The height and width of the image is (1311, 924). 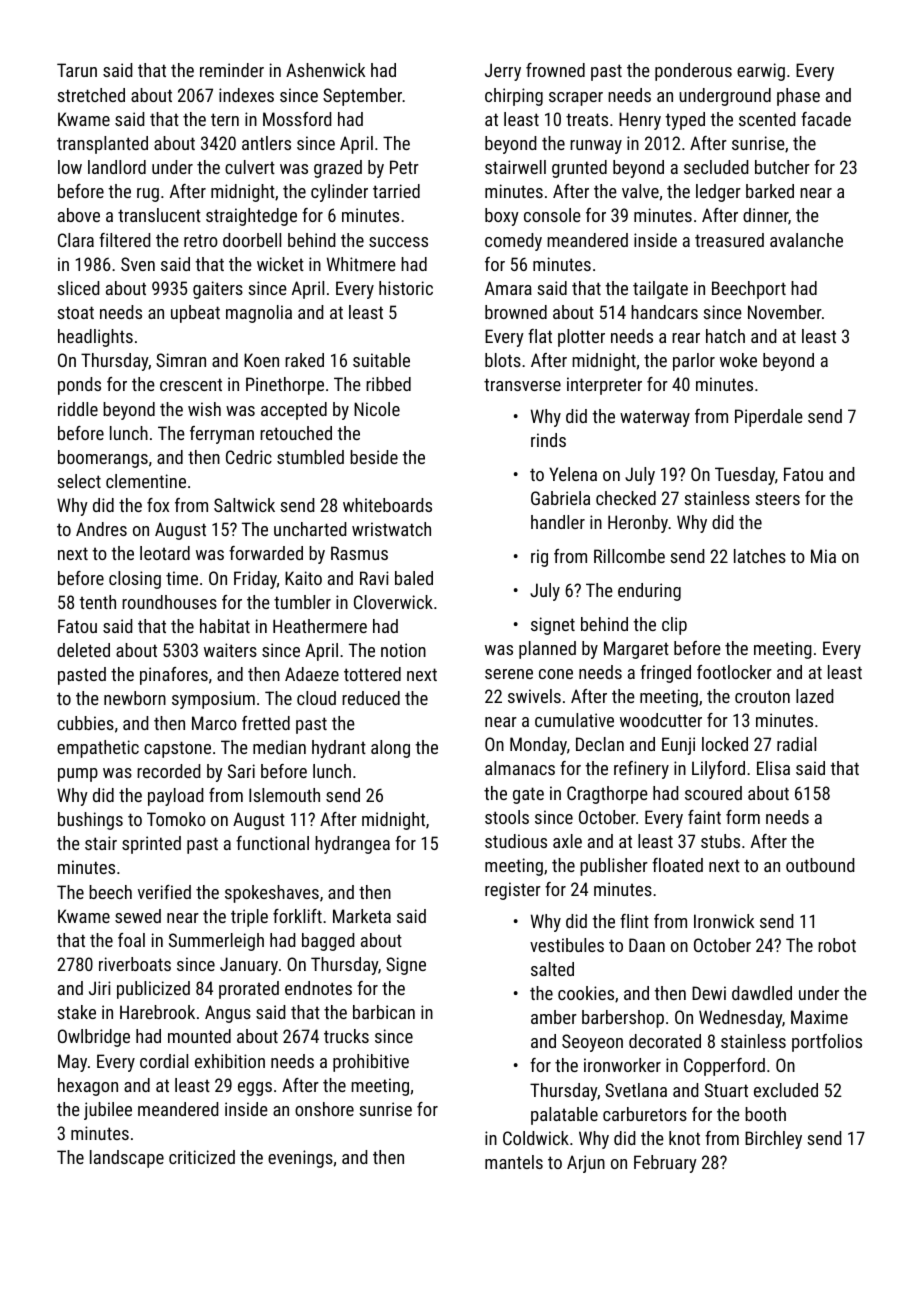 What do you see at coordinates (79, 386) in the image?
I see `ponds` at bounding box center [79, 386].
